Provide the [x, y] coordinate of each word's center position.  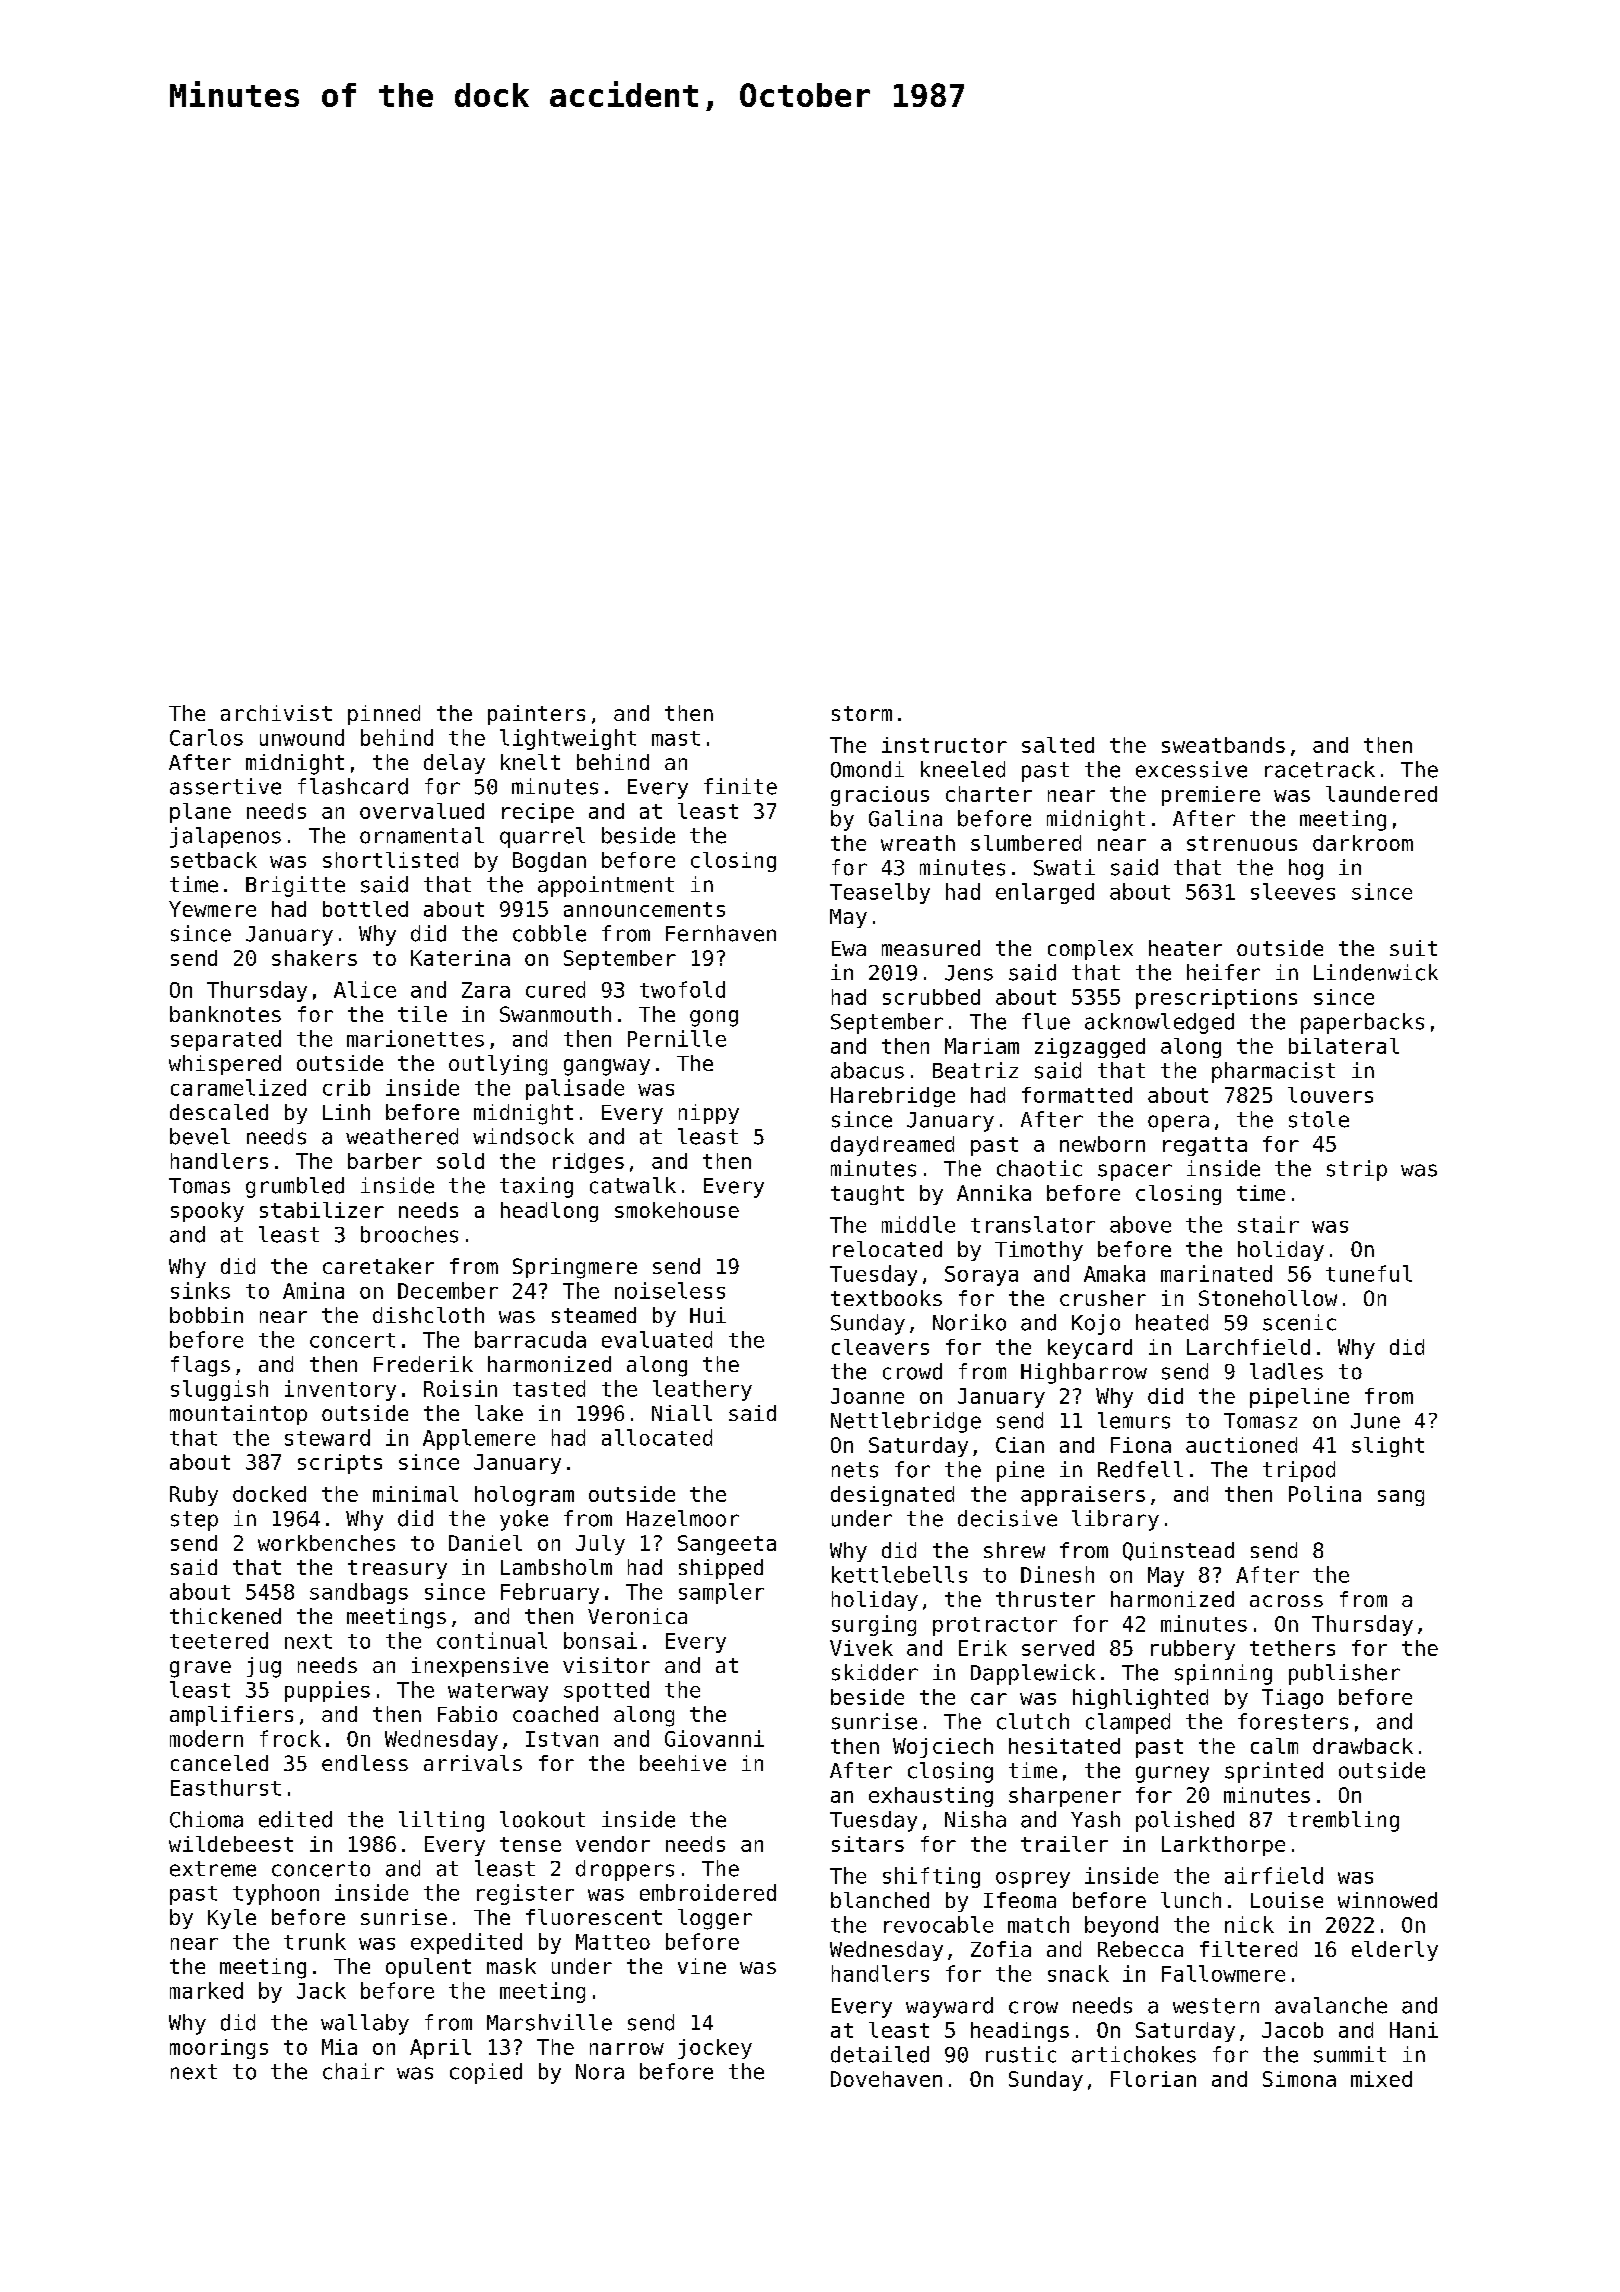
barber [385, 1161]
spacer [1135, 1172]
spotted [606, 1691]
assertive [225, 786]
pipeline [1299, 1398]
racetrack [1320, 769]
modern [206, 1738]
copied [486, 2073]
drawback [1363, 1746]
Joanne [867, 1396]
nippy [709, 1114]
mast [676, 738]
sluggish [219, 1390]
